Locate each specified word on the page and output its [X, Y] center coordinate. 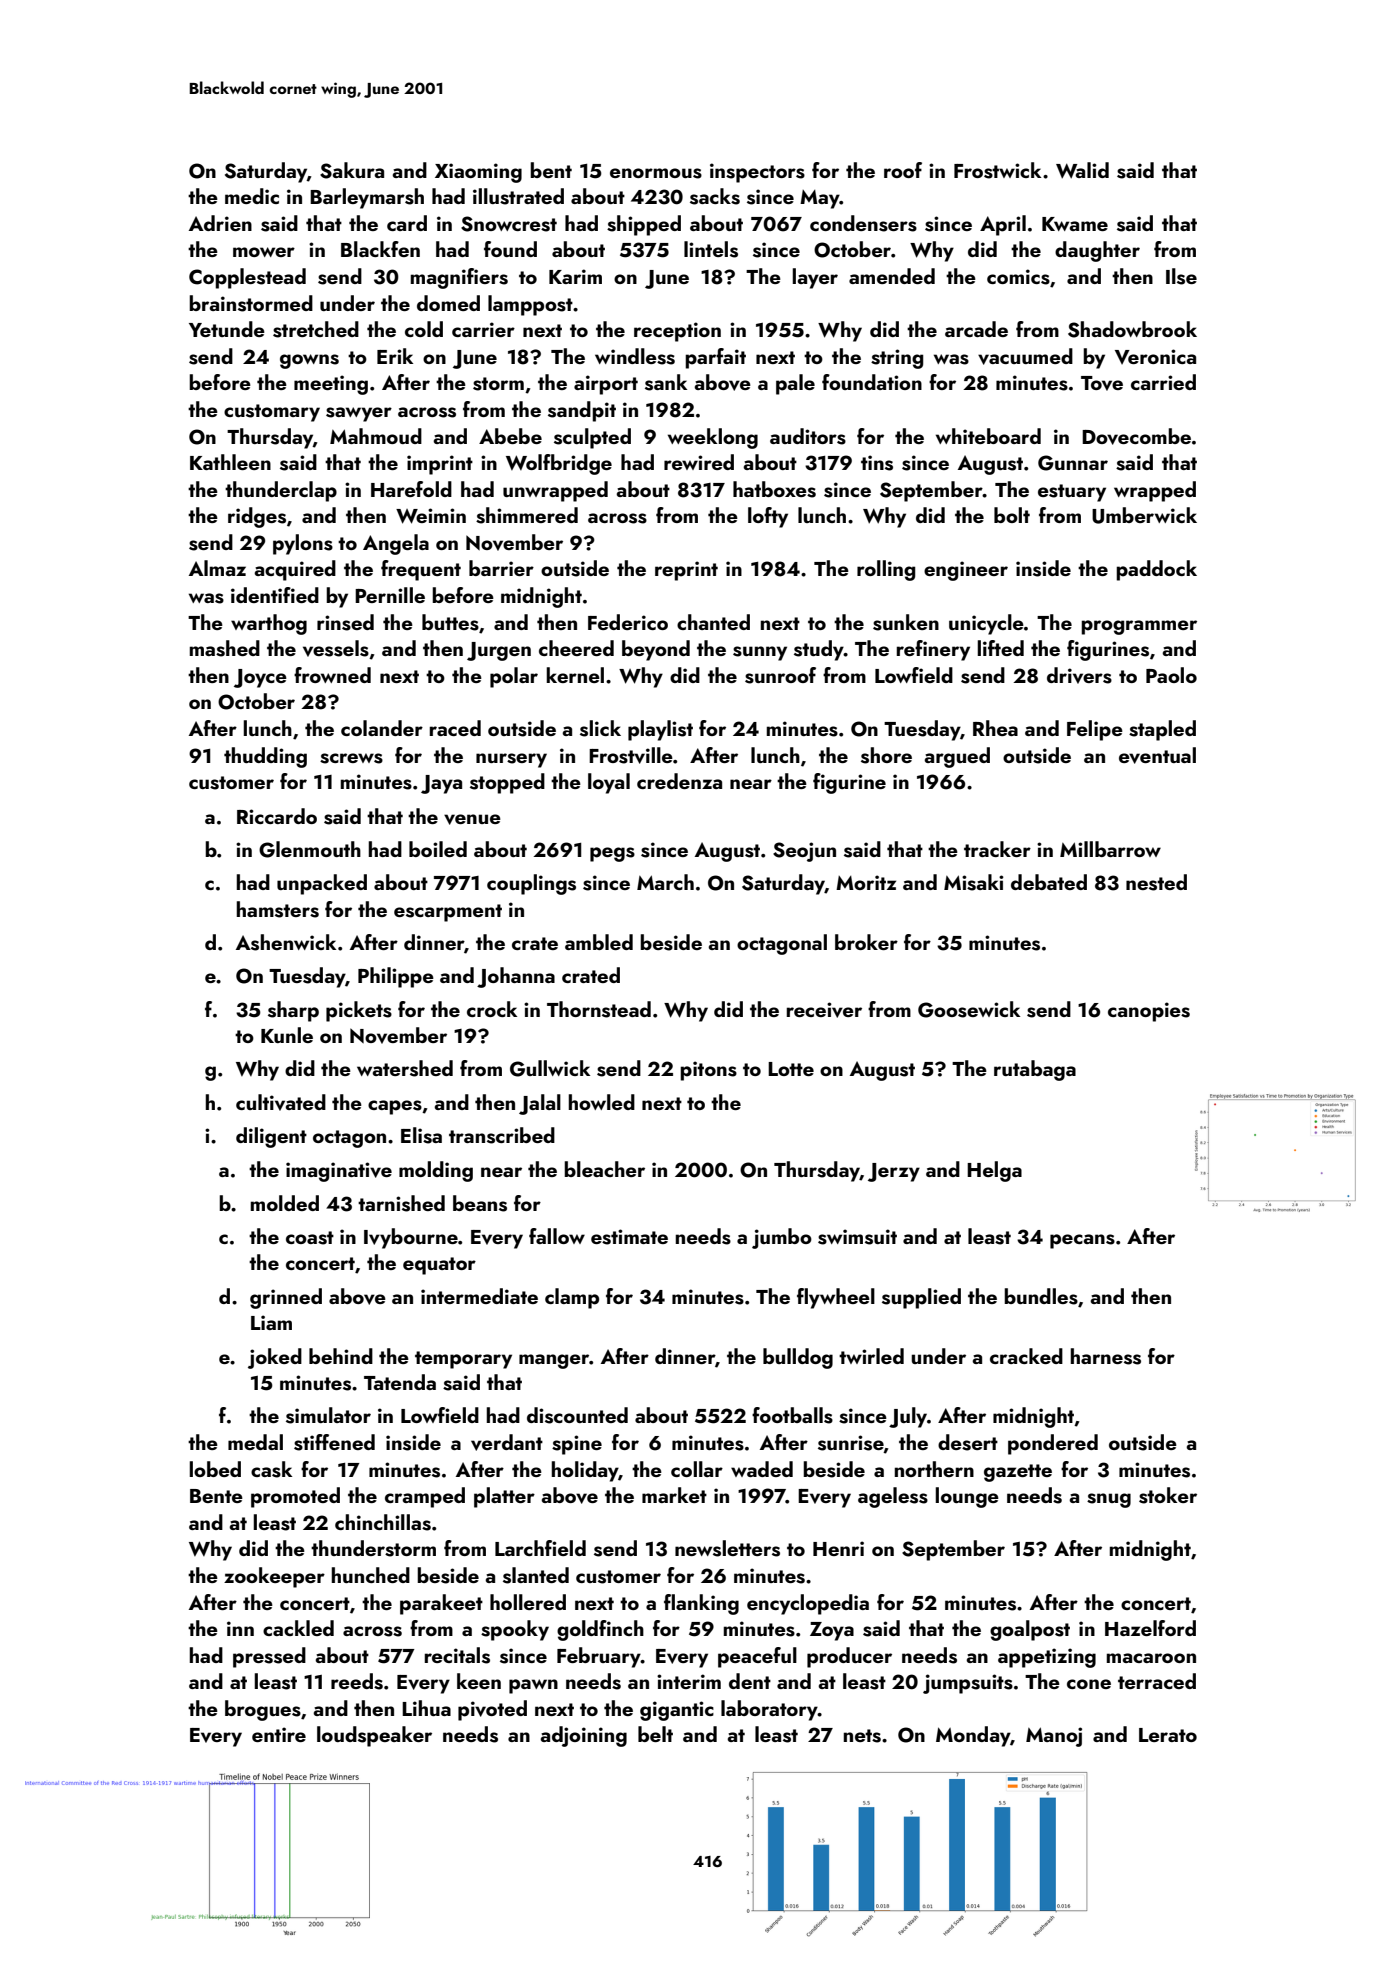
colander [382, 728]
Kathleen [230, 462]
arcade [976, 329]
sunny [760, 653]
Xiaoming [478, 173]
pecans [1082, 1241]
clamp [572, 1298]
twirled [871, 1356]
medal [255, 1442]
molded [285, 1203]
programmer [1139, 627]
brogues [263, 1710]
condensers [863, 223]
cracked [1026, 1356]
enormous [656, 173]
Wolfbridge [559, 464]
